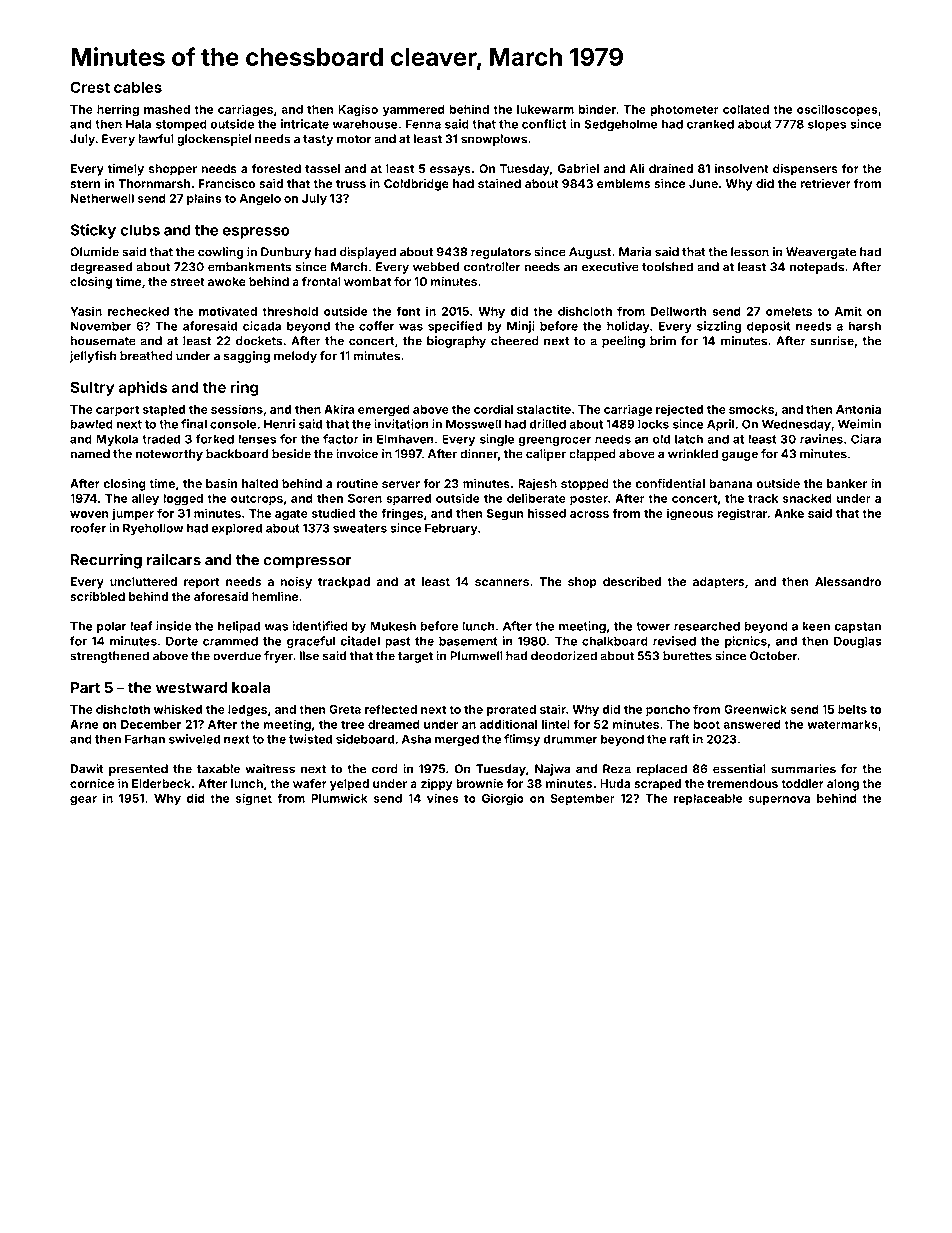 This document has width=952, height=1233. Describe the element at coordinates (848, 311) in the document. I see `Amit` at that location.
